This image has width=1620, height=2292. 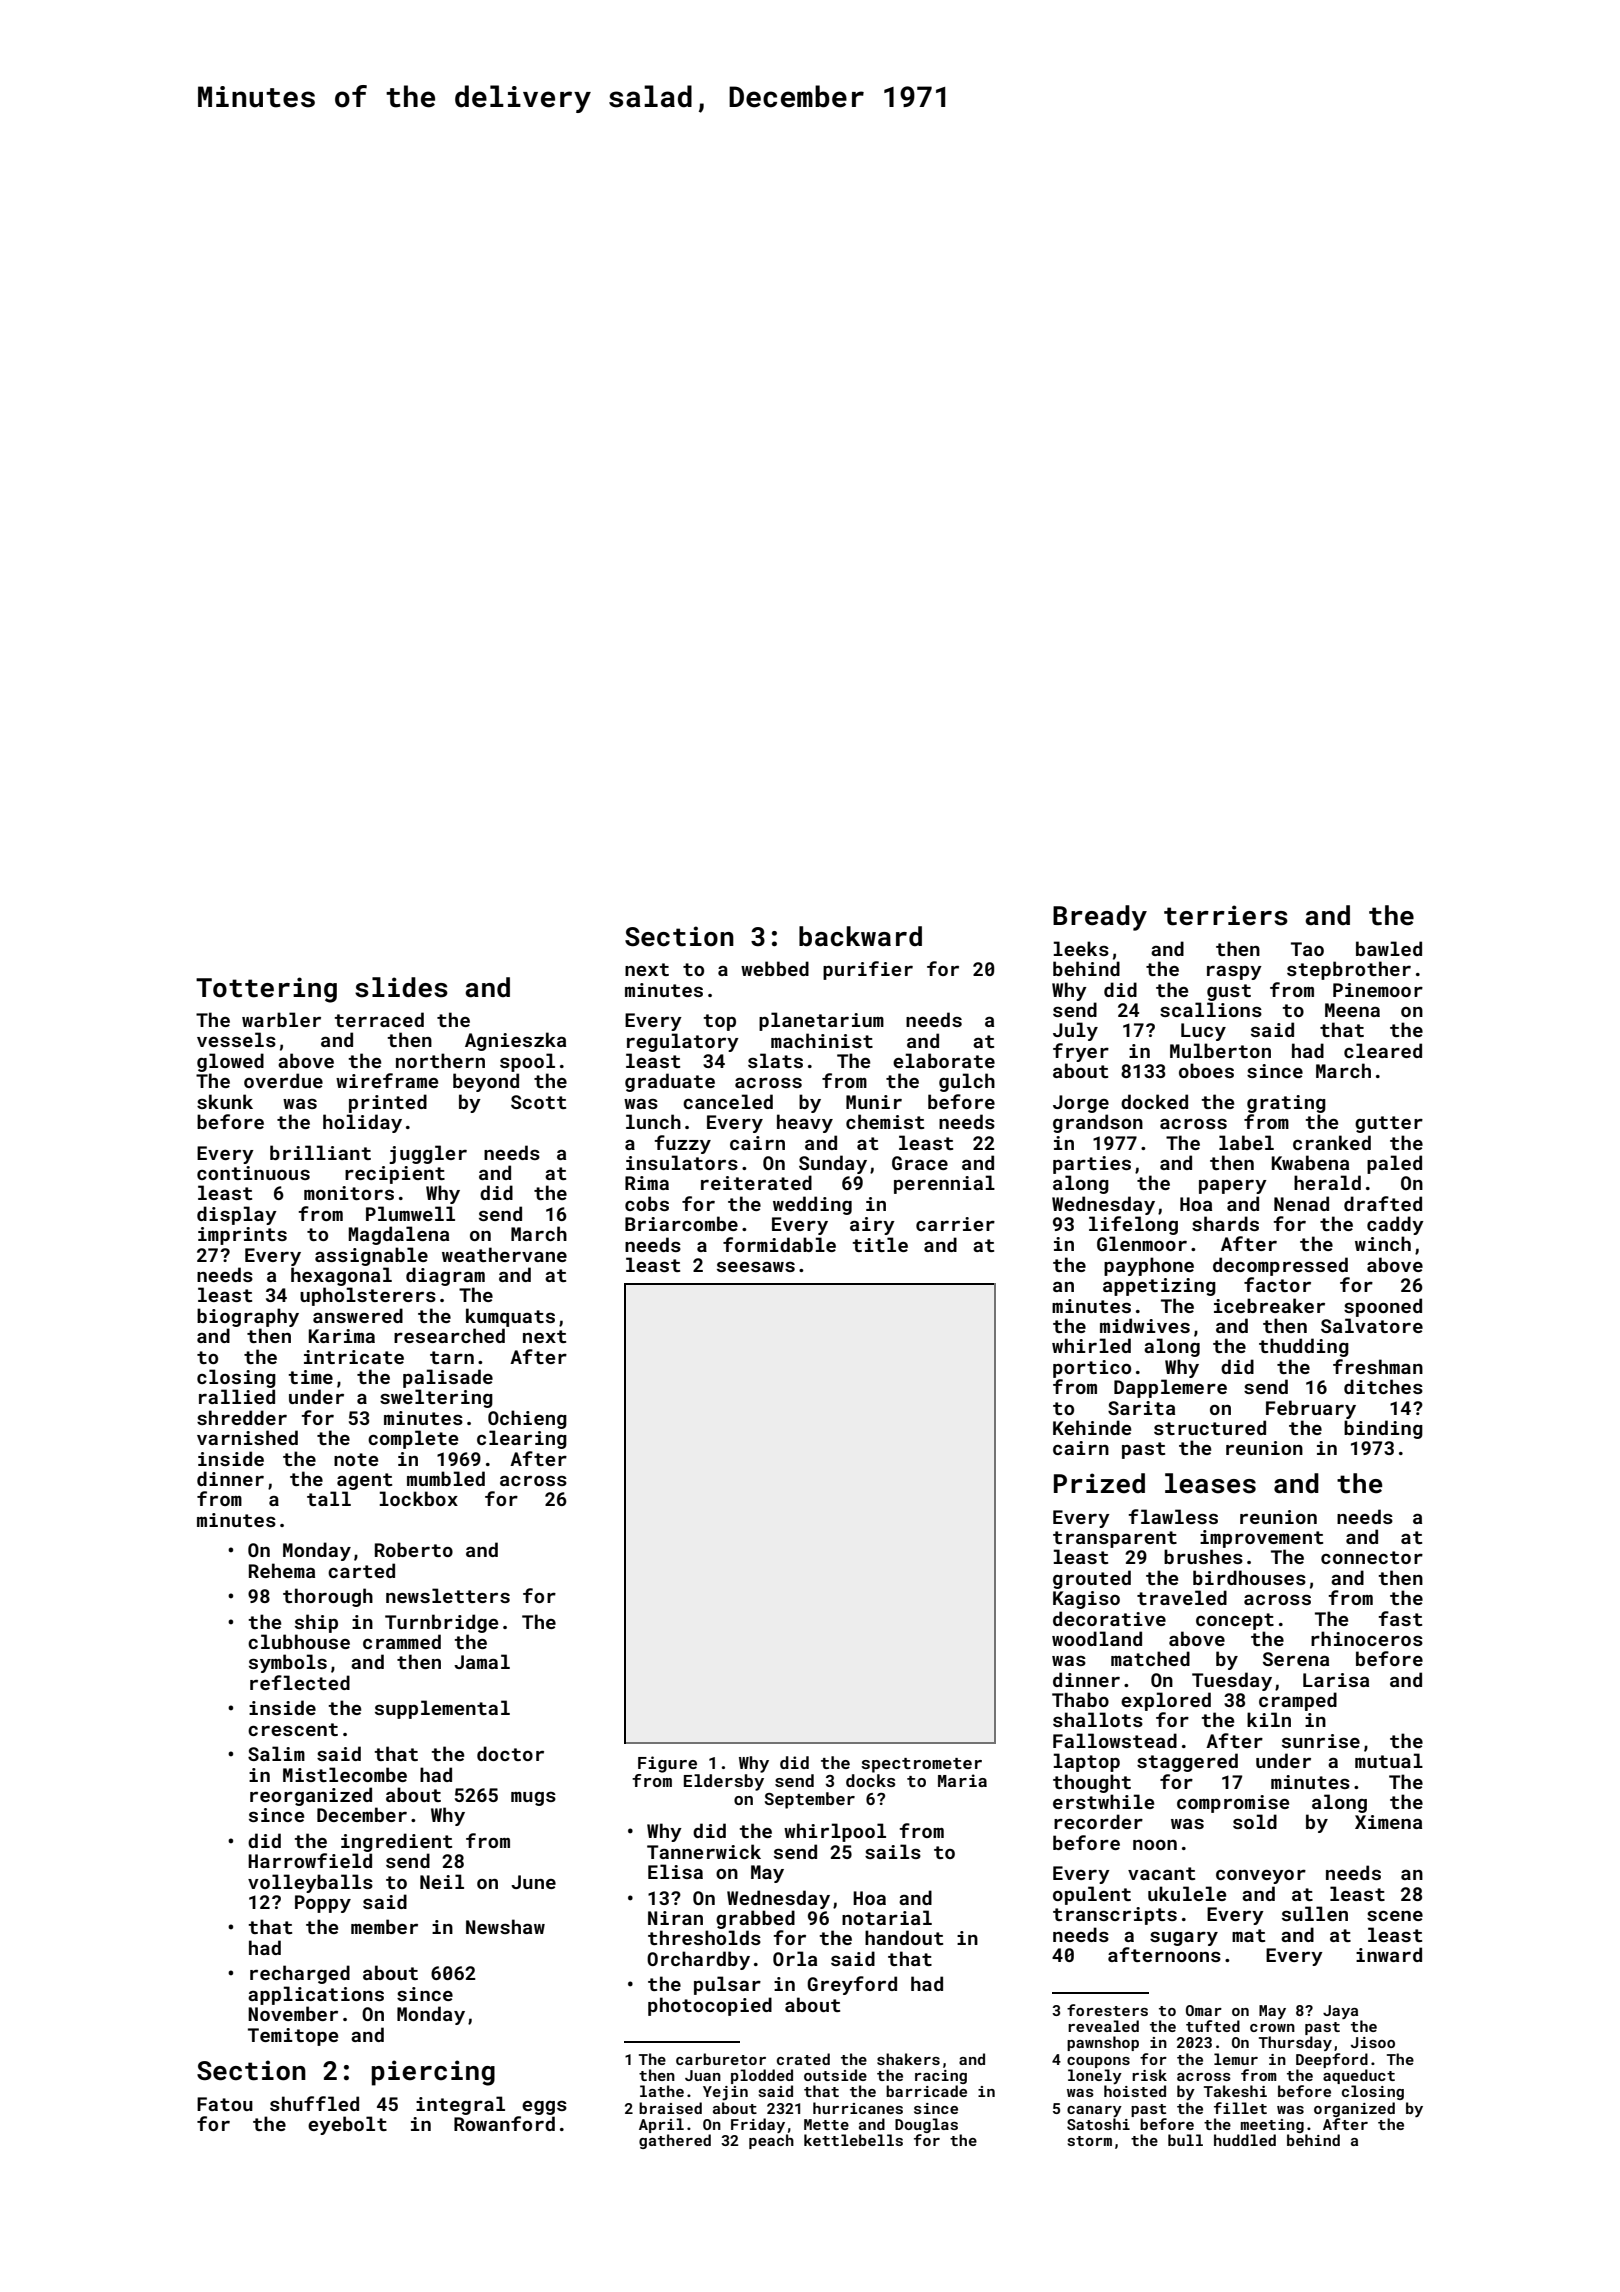 What do you see at coordinates (504, 2123) in the image?
I see `Rowanford` at bounding box center [504, 2123].
